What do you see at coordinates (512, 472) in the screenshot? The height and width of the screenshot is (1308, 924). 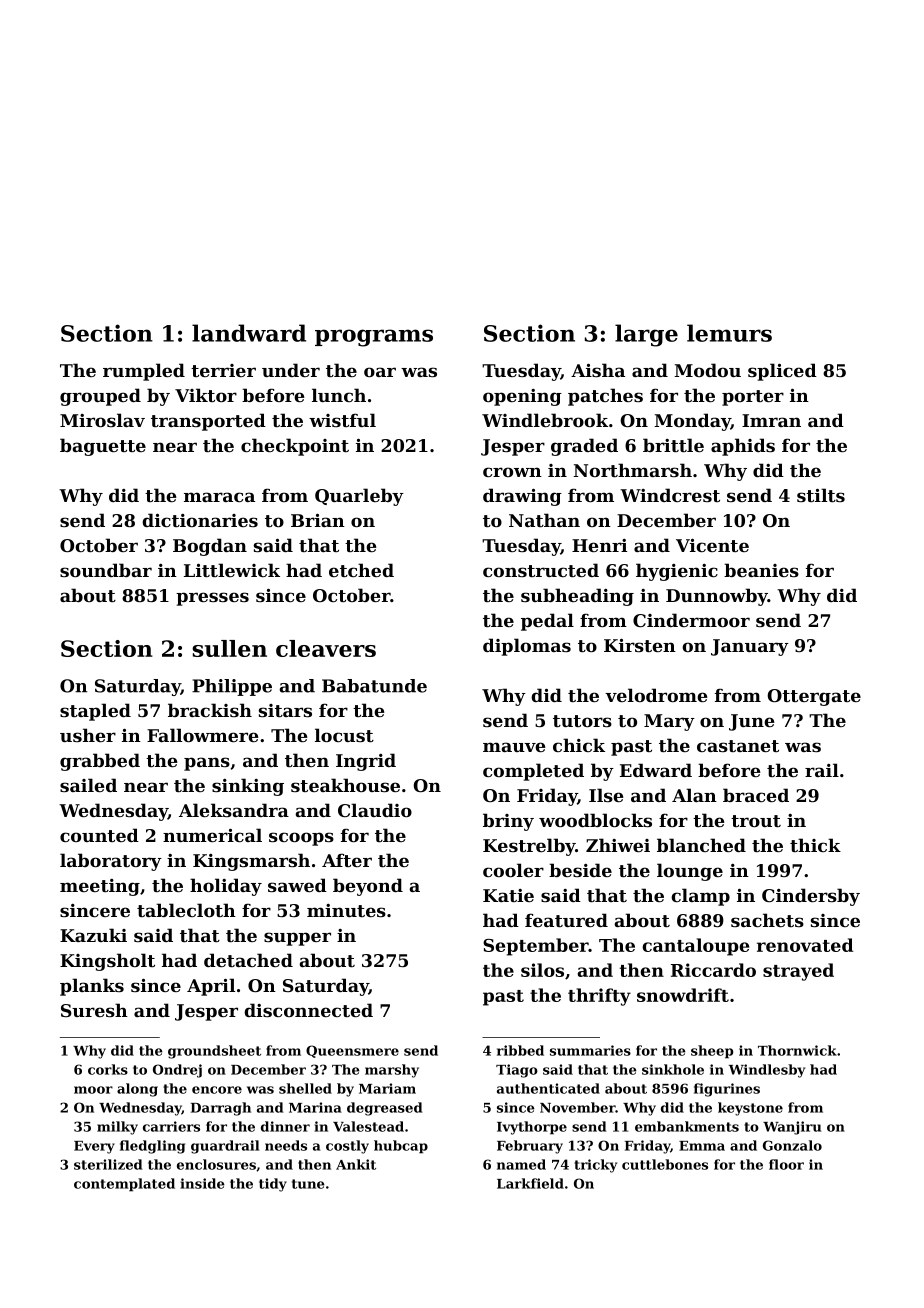 I see `crown` at bounding box center [512, 472].
